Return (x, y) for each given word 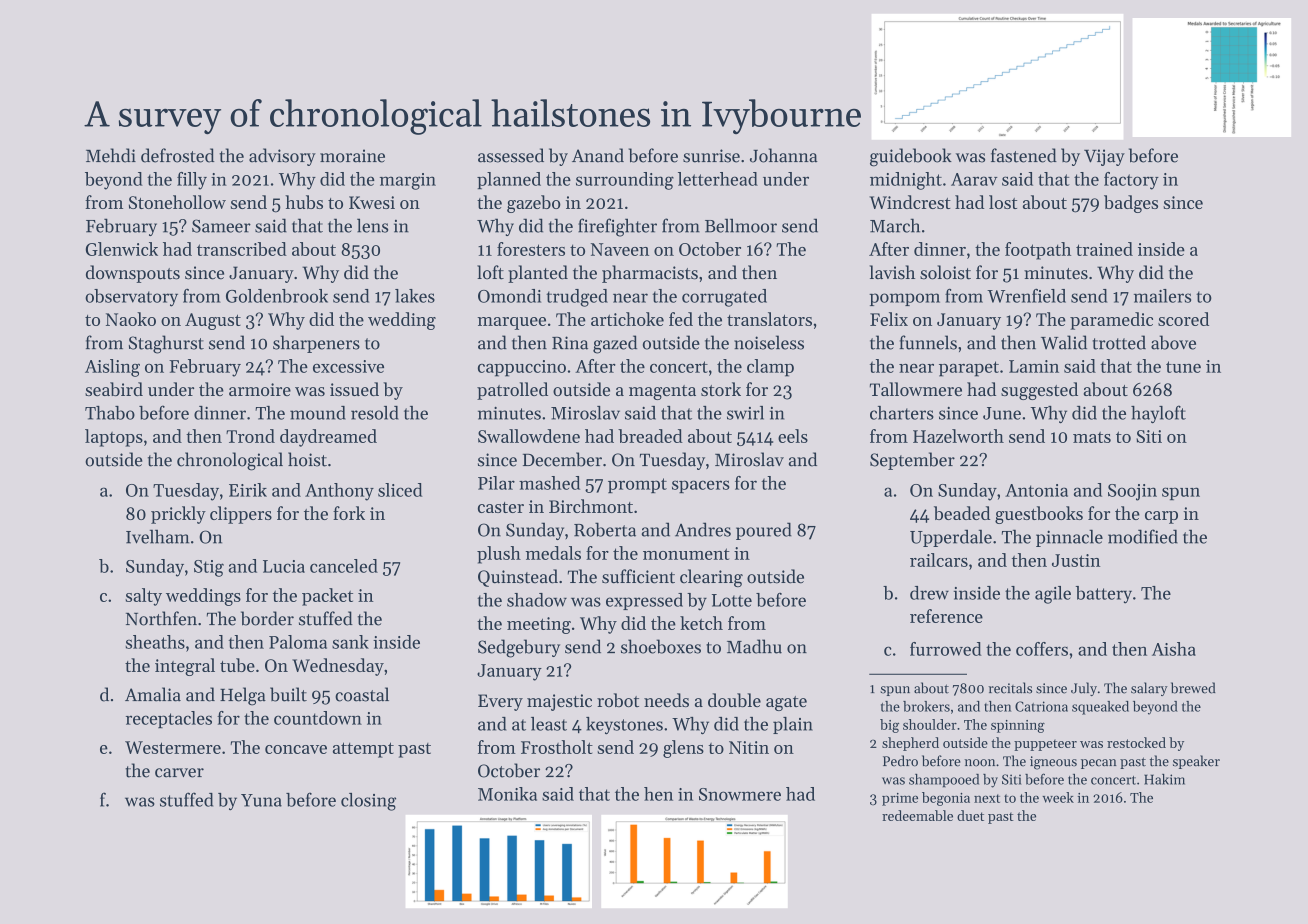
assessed (511, 155)
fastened (1024, 155)
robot (618, 700)
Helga (243, 696)
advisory (282, 157)
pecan (1099, 764)
